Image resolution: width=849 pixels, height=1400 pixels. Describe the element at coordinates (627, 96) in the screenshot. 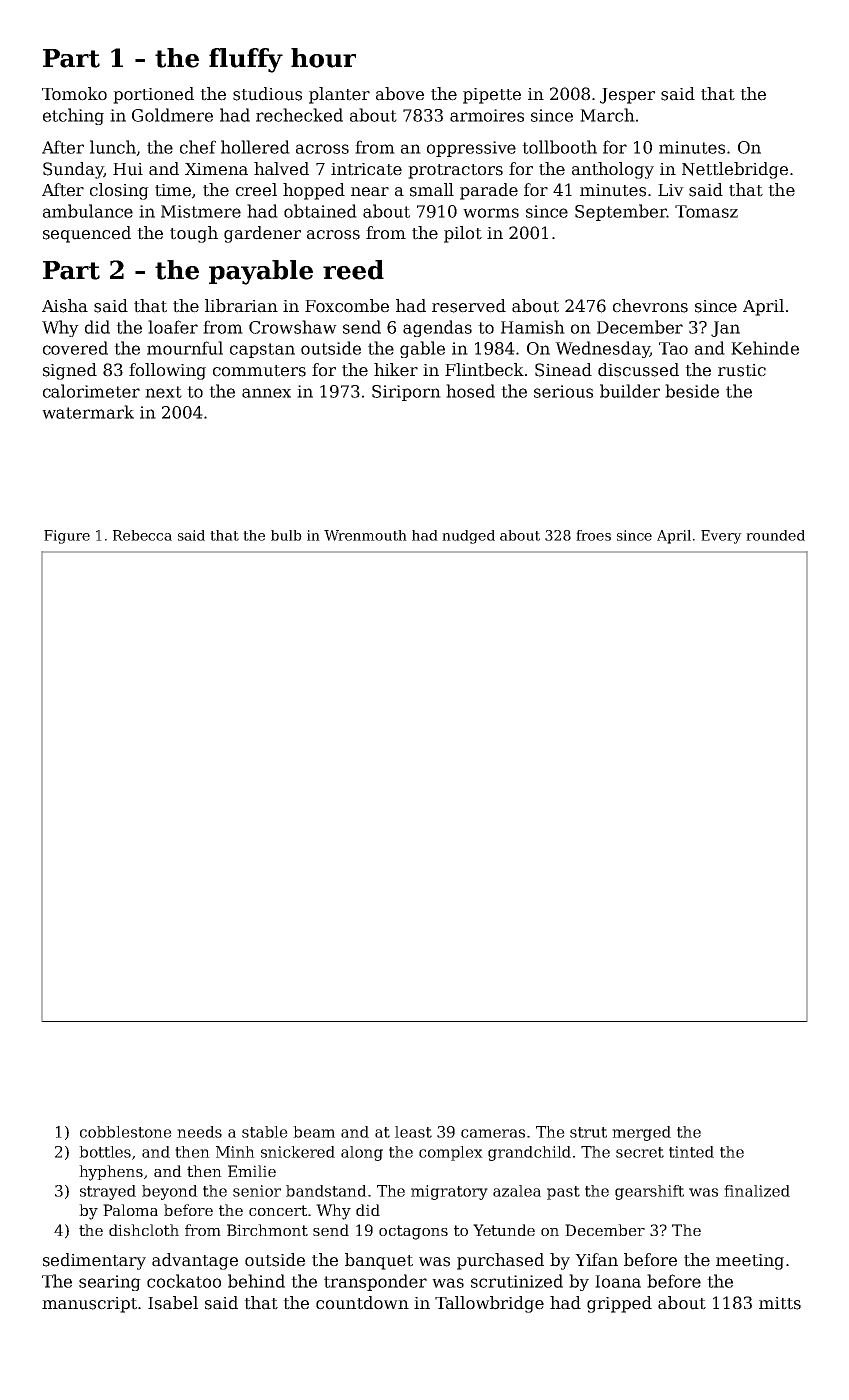

I see `Jesper` at that location.
